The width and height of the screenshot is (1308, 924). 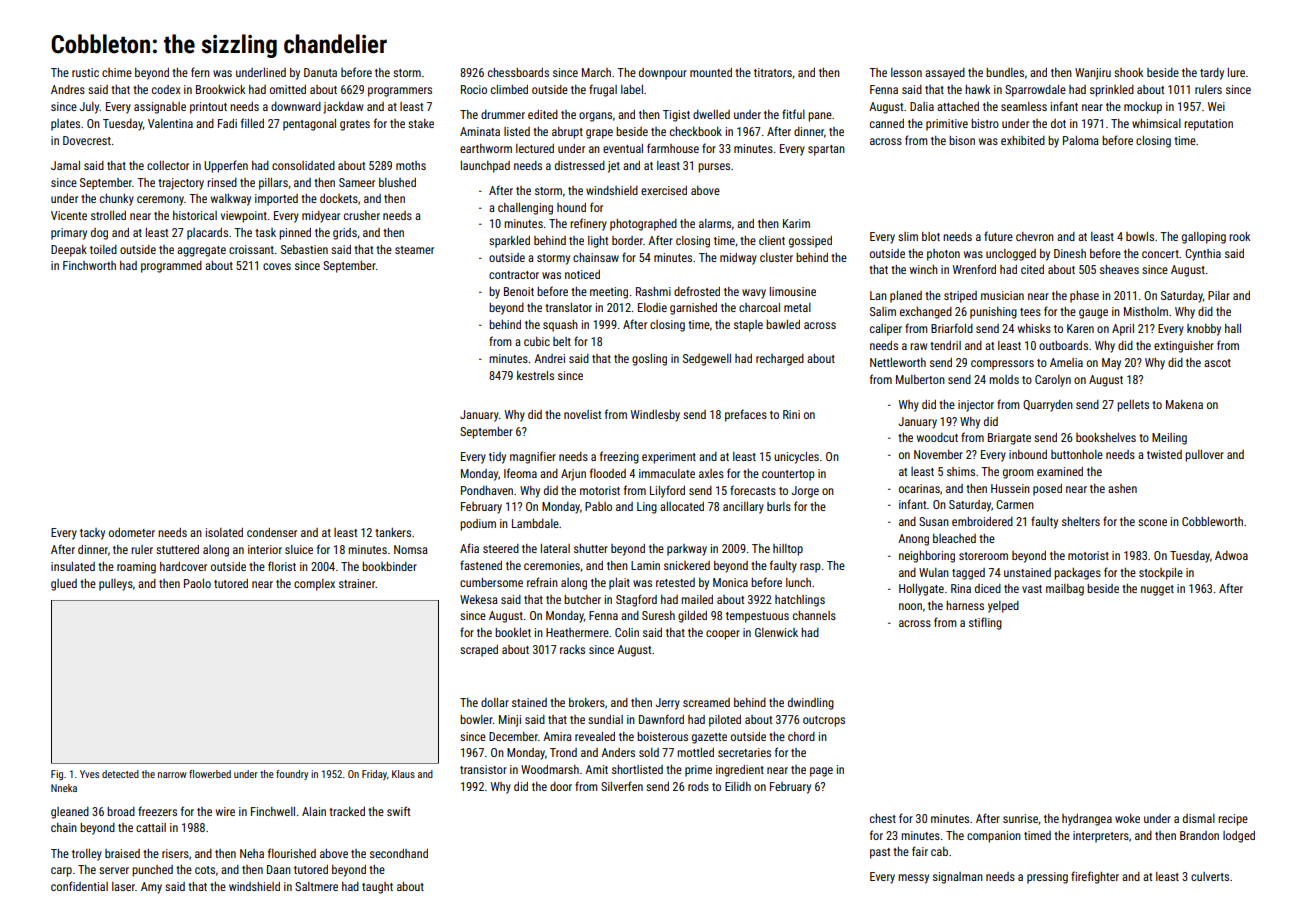 I want to click on galloping, so click(x=1204, y=238).
